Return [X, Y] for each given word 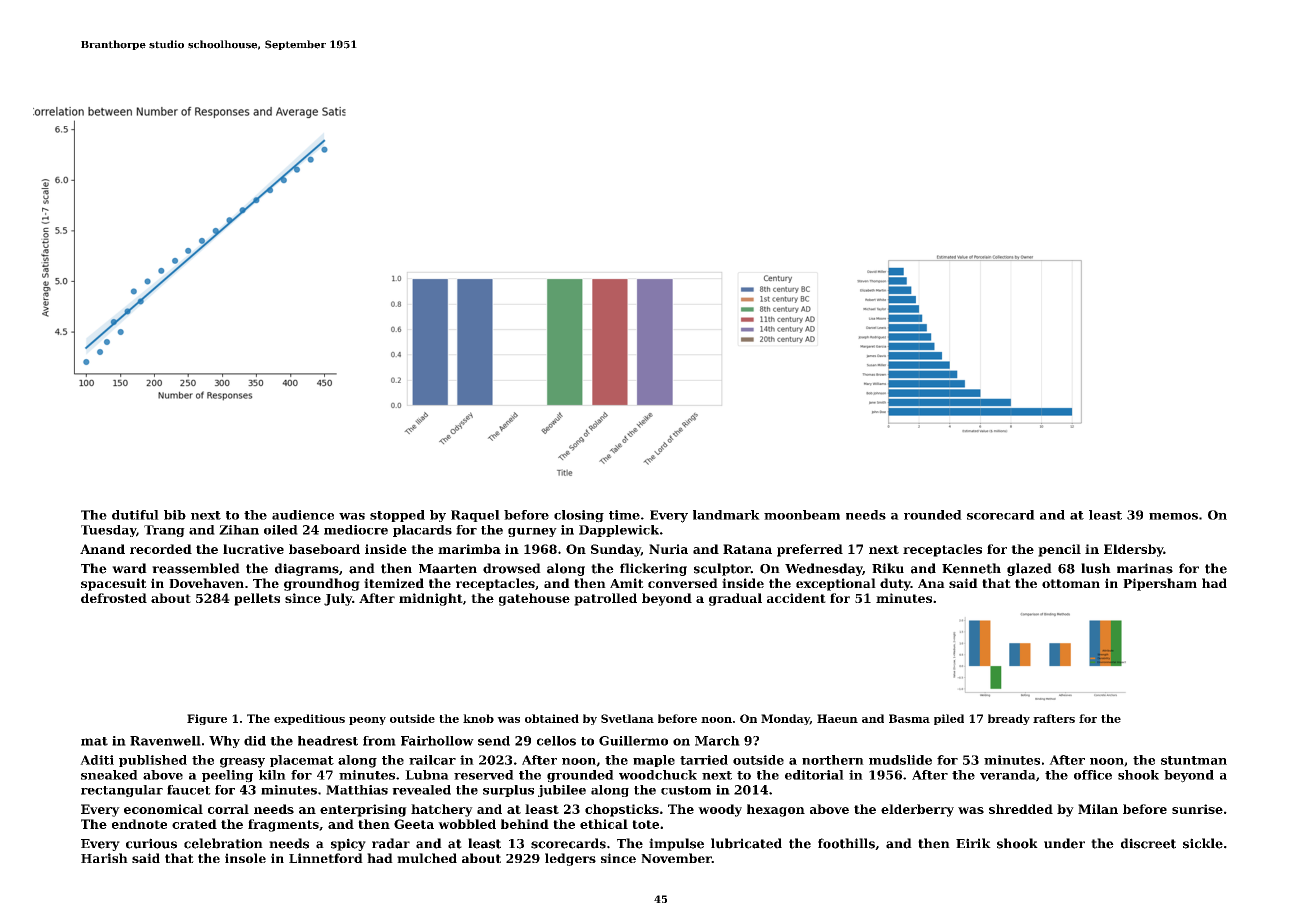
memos [1173, 516]
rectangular [122, 791]
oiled [281, 530]
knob [478, 718]
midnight [431, 599]
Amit [627, 583]
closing [579, 516]
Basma [909, 718]
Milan [1098, 809]
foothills [846, 843]
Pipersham [1160, 584]
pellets [257, 599]
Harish [104, 858]
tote [645, 824]
